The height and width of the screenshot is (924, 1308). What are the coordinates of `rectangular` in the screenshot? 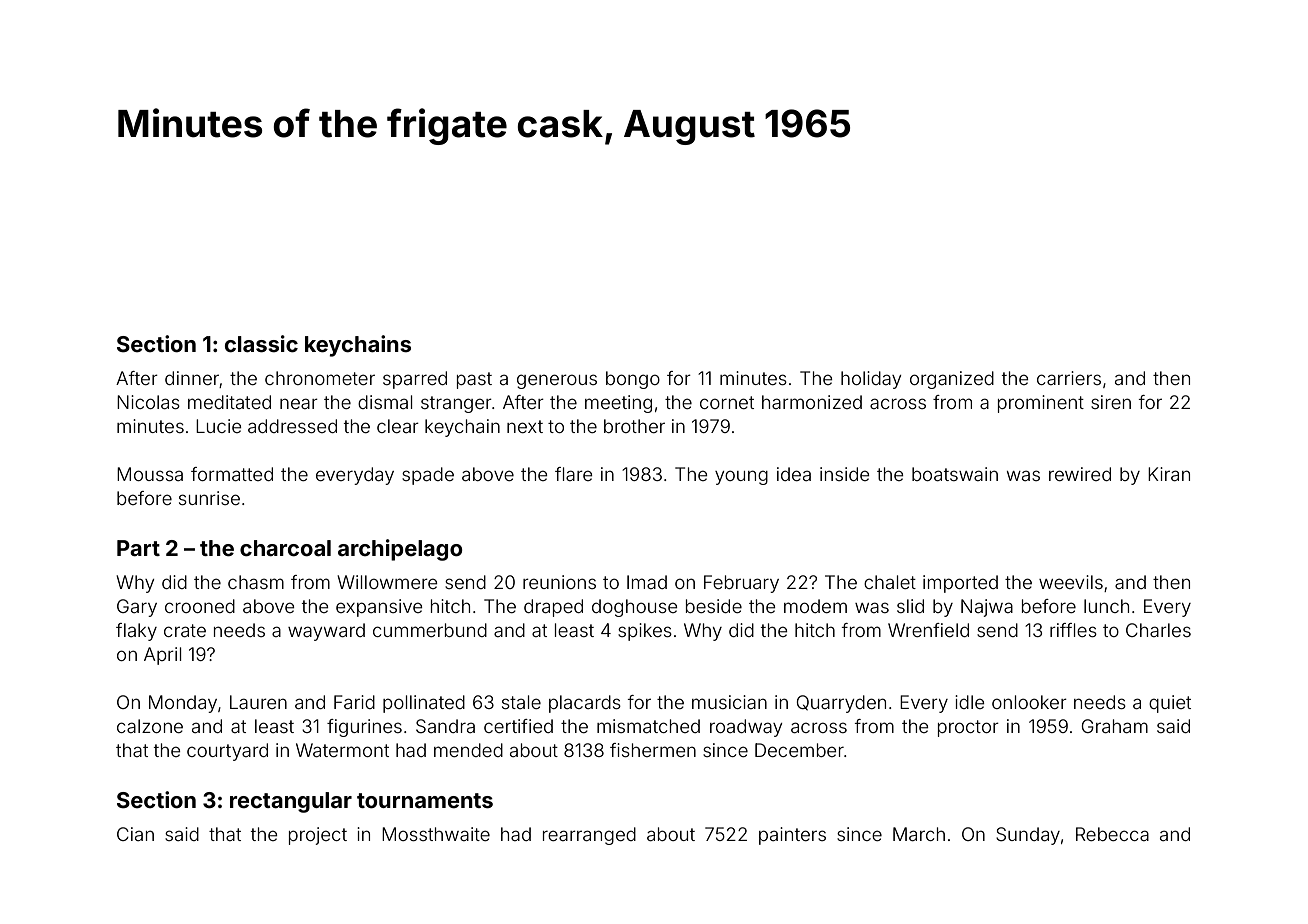 It's located at (291, 802).
